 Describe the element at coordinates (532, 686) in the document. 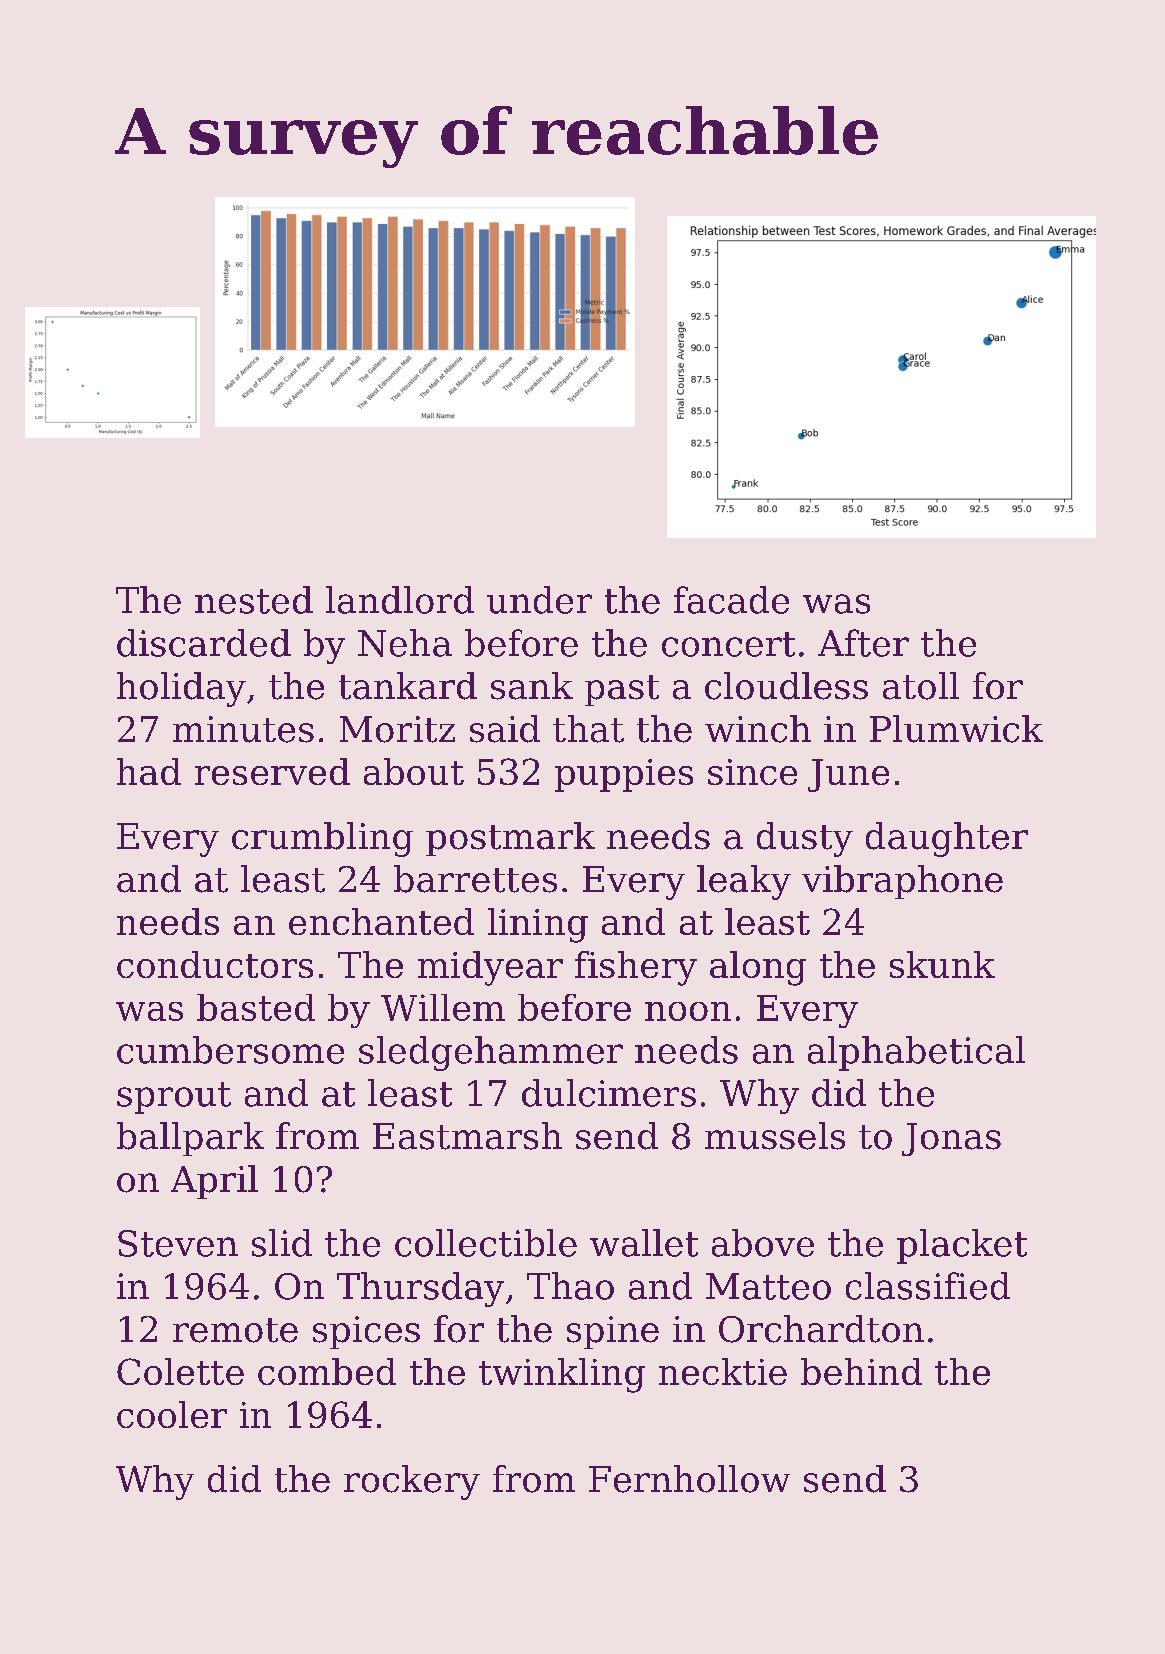

I see `sank` at that location.
